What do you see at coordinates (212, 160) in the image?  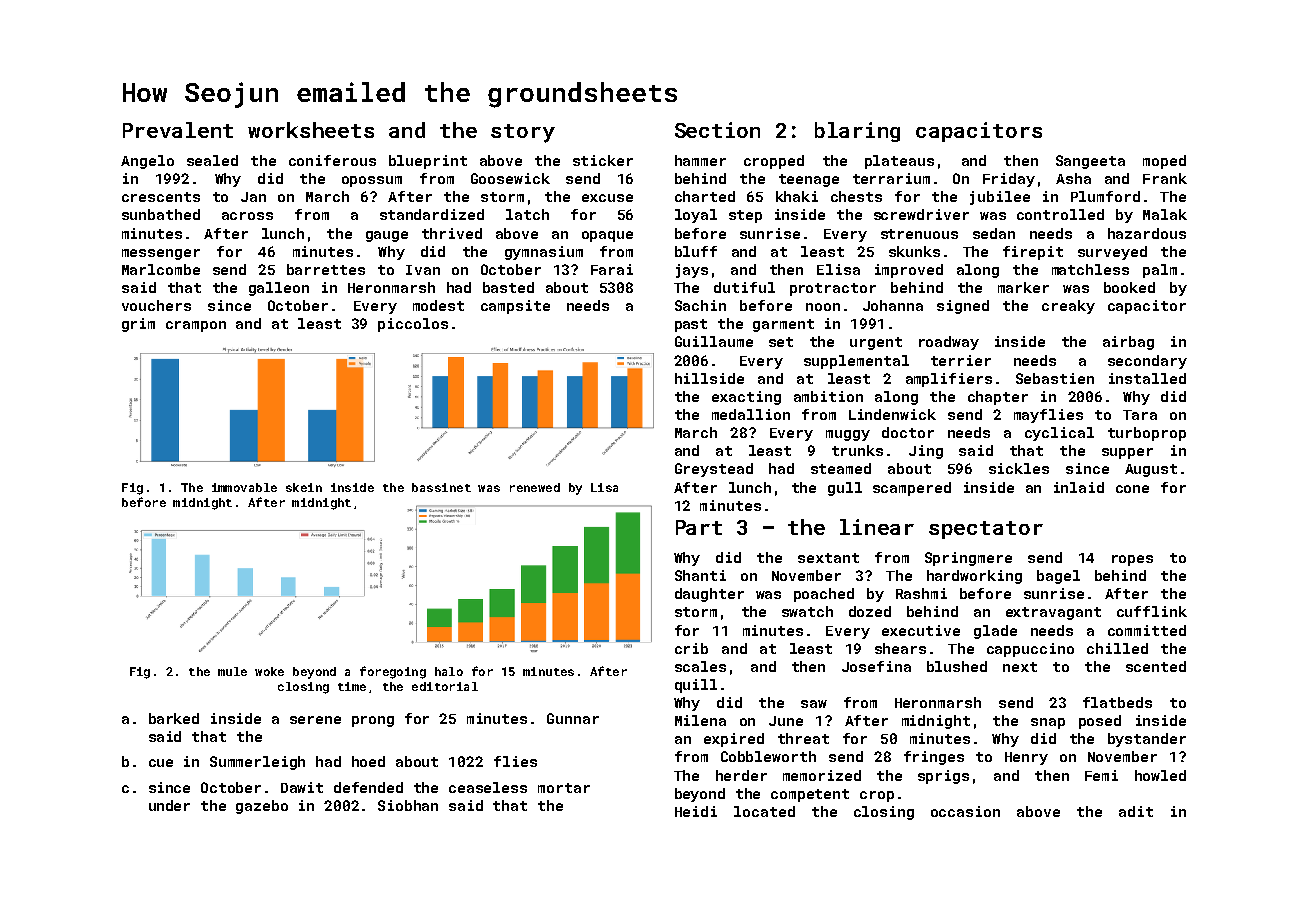 I see `sealed` at bounding box center [212, 160].
